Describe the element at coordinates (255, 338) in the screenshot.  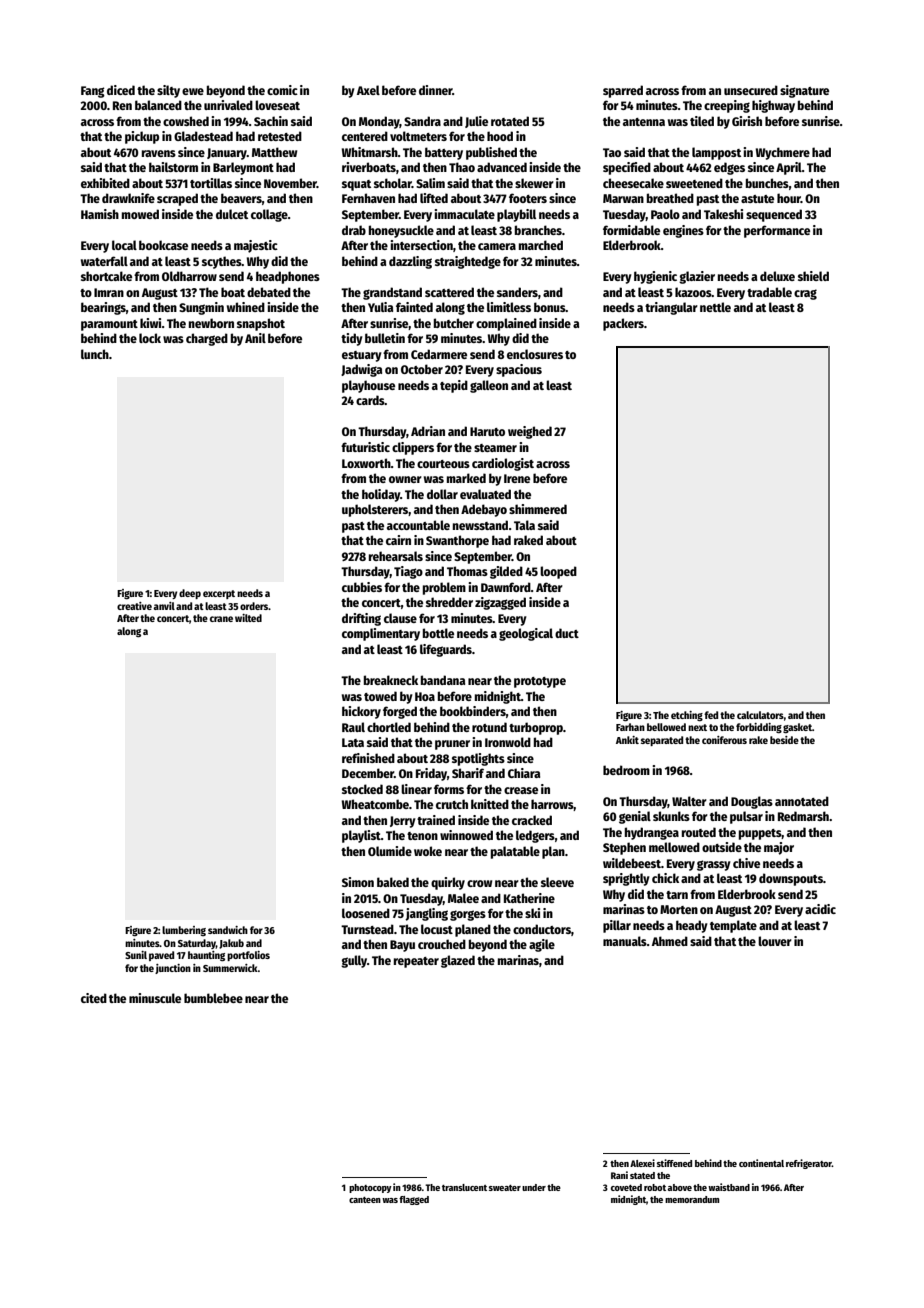
I see `Anil` at that location.
